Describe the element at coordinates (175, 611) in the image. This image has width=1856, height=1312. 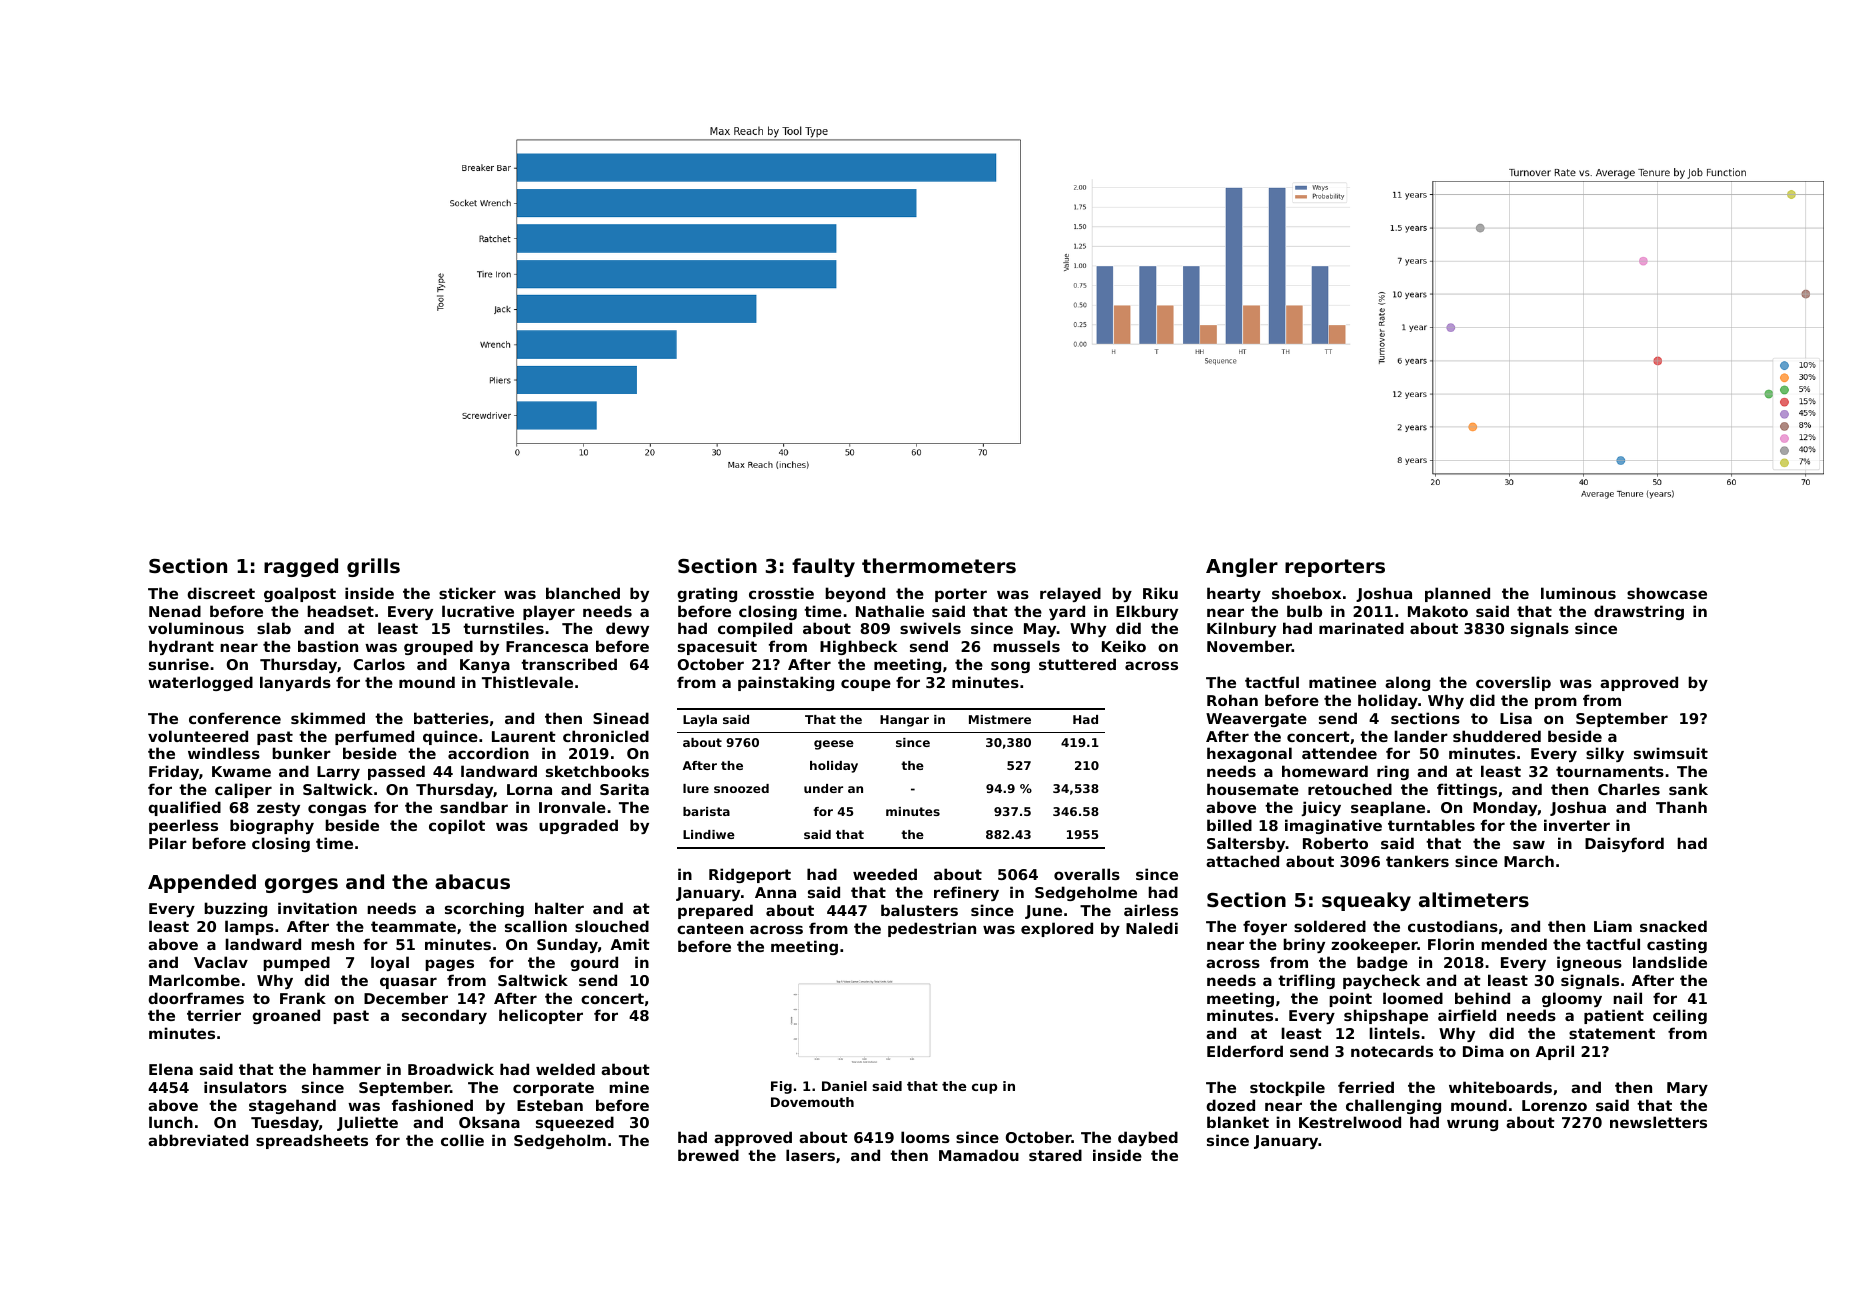
I see `Nenad` at that location.
